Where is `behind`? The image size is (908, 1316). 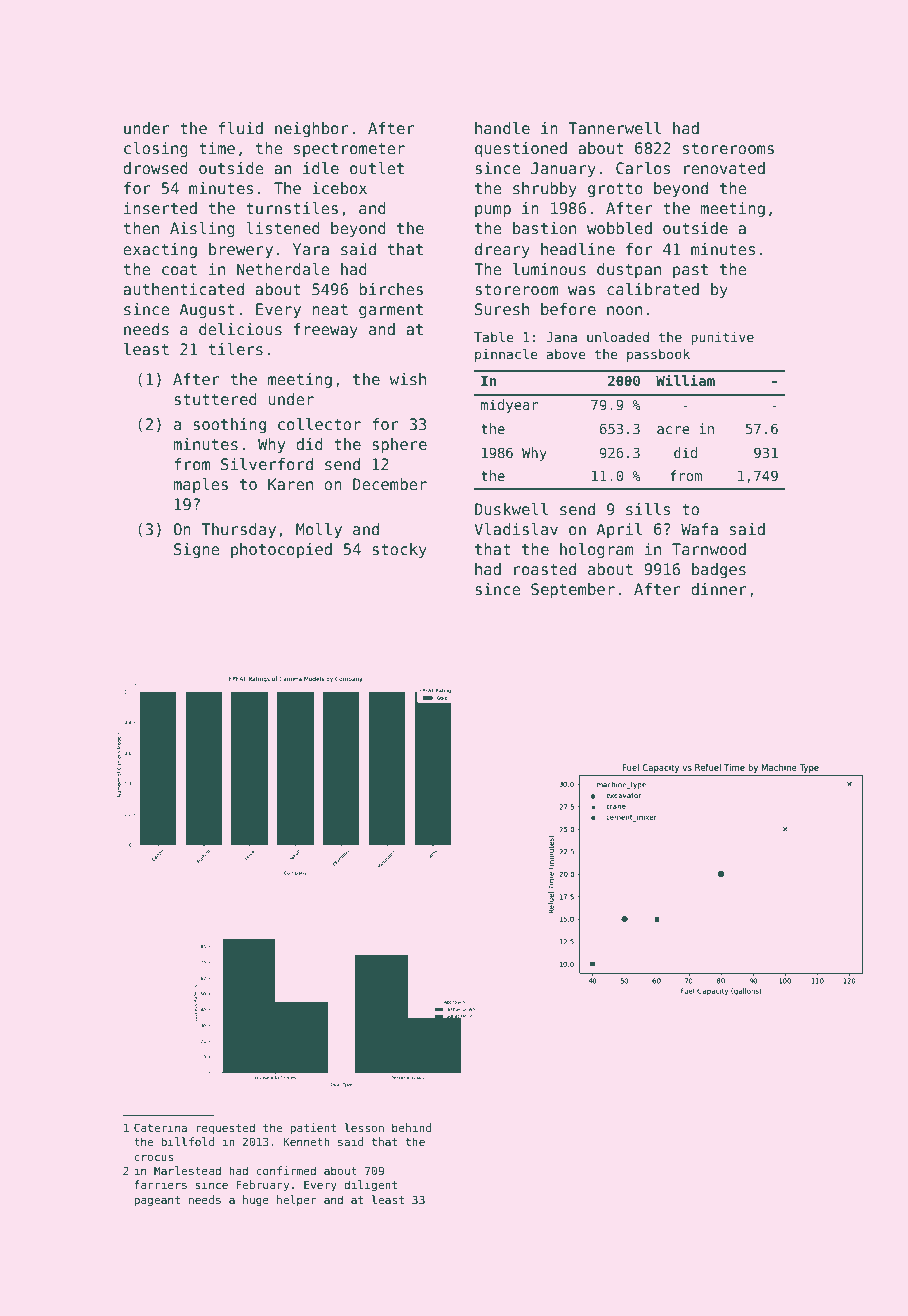
behind is located at coordinates (411, 1127).
